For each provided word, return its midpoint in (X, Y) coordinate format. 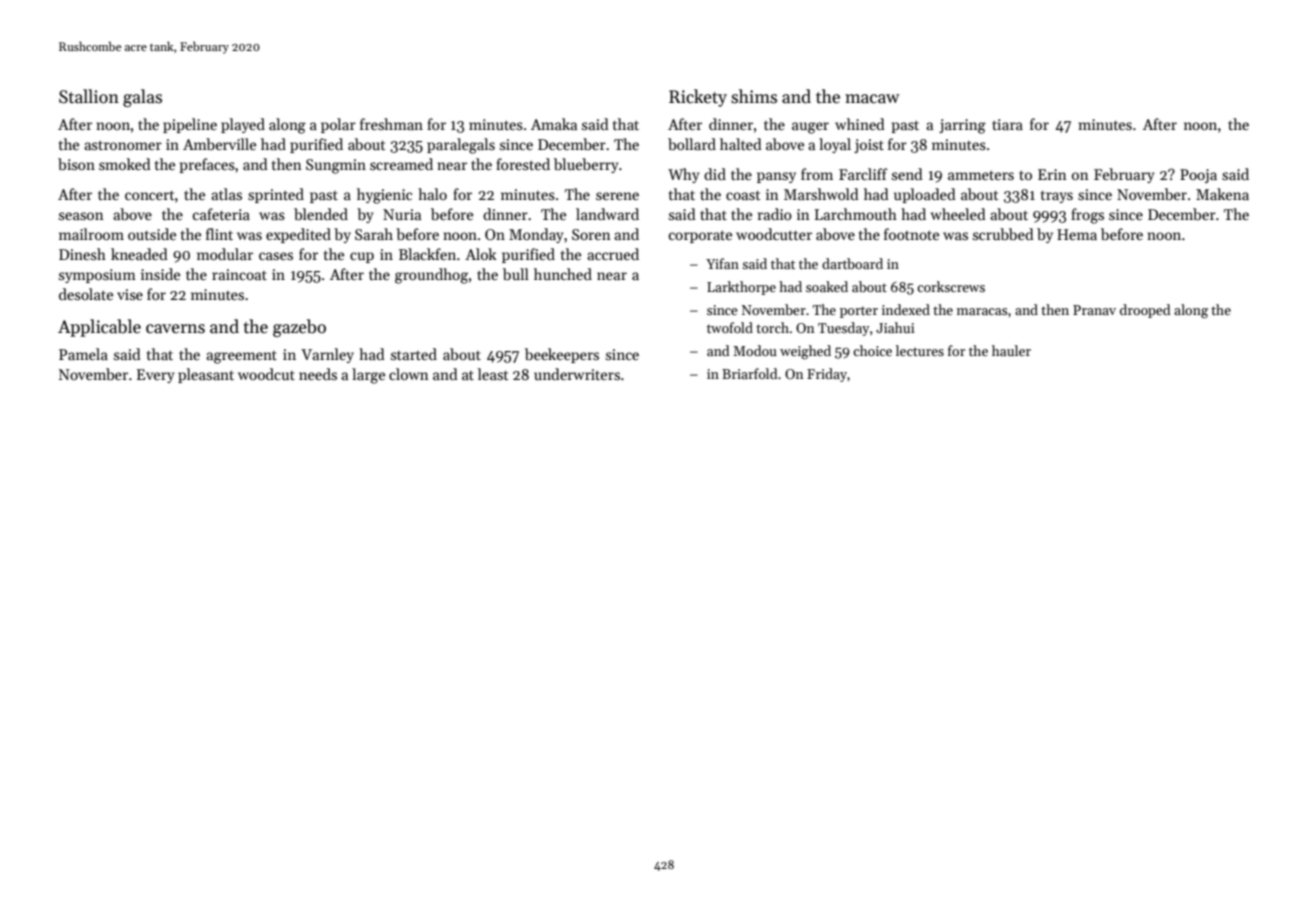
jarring (962, 126)
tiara (1007, 124)
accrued (613, 254)
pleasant (206, 375)
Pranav (1094, 310)
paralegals (461, 146)
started (414, 354)
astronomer (123, 145)
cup (362, 257)
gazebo (299, 328)
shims (754, 96)
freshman (391, 124)
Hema (1077, 234)
